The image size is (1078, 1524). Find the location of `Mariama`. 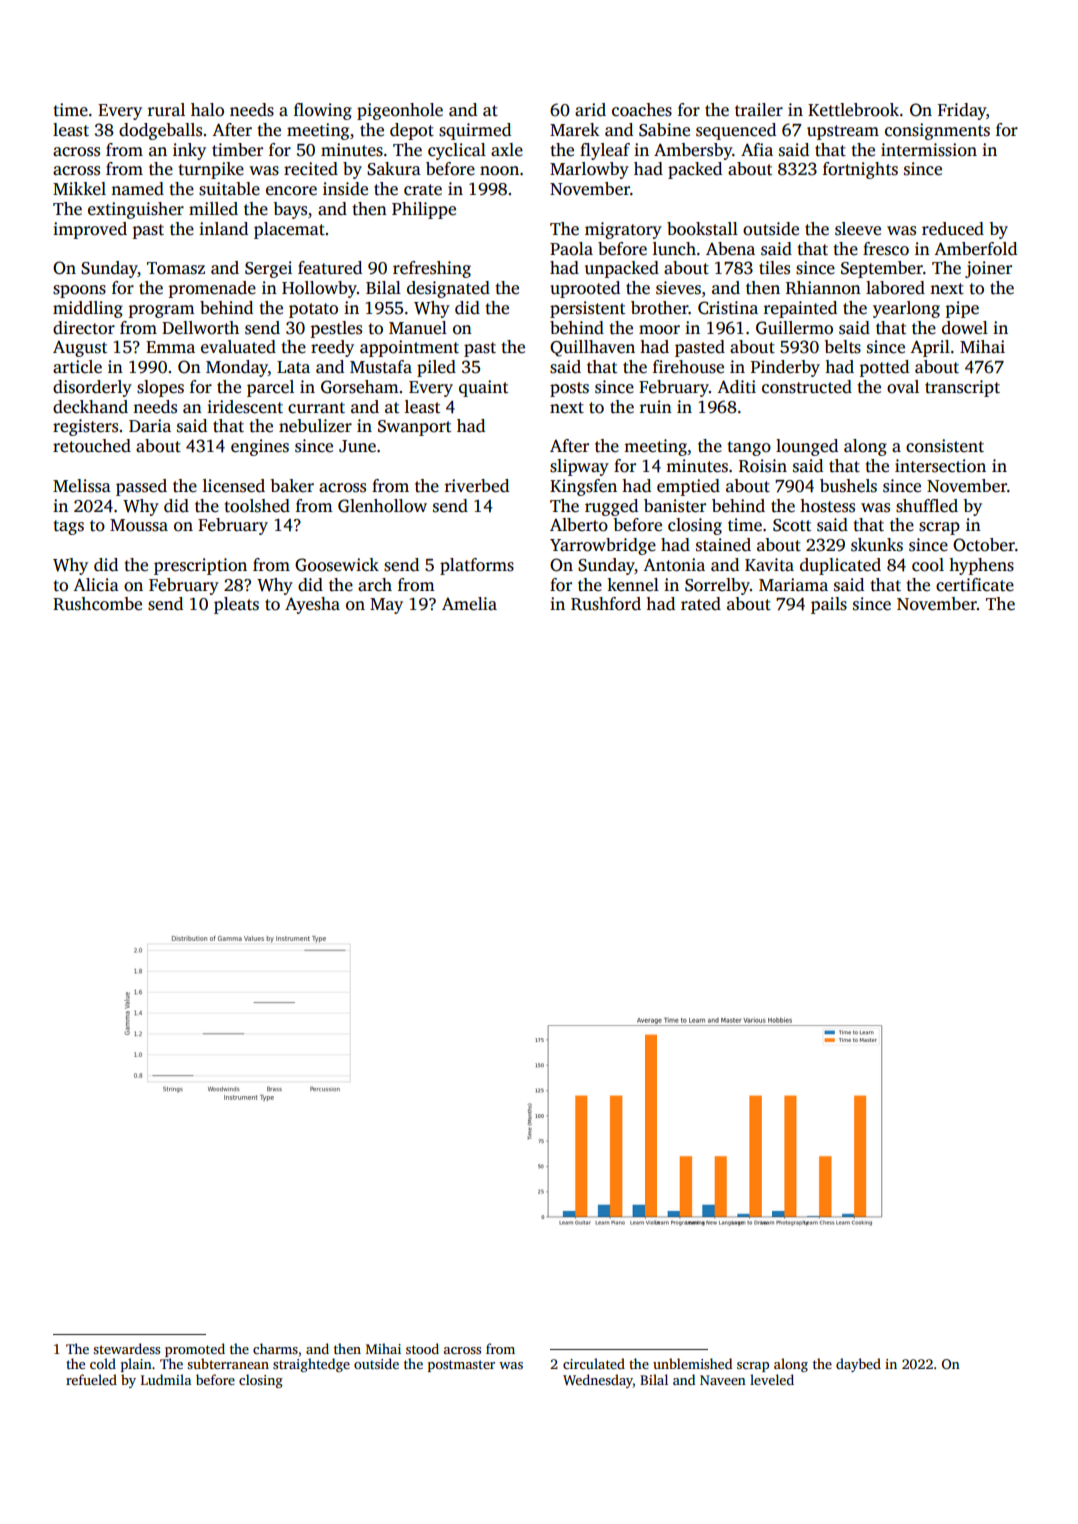

Mariama is located at coordinates (793, 584).
